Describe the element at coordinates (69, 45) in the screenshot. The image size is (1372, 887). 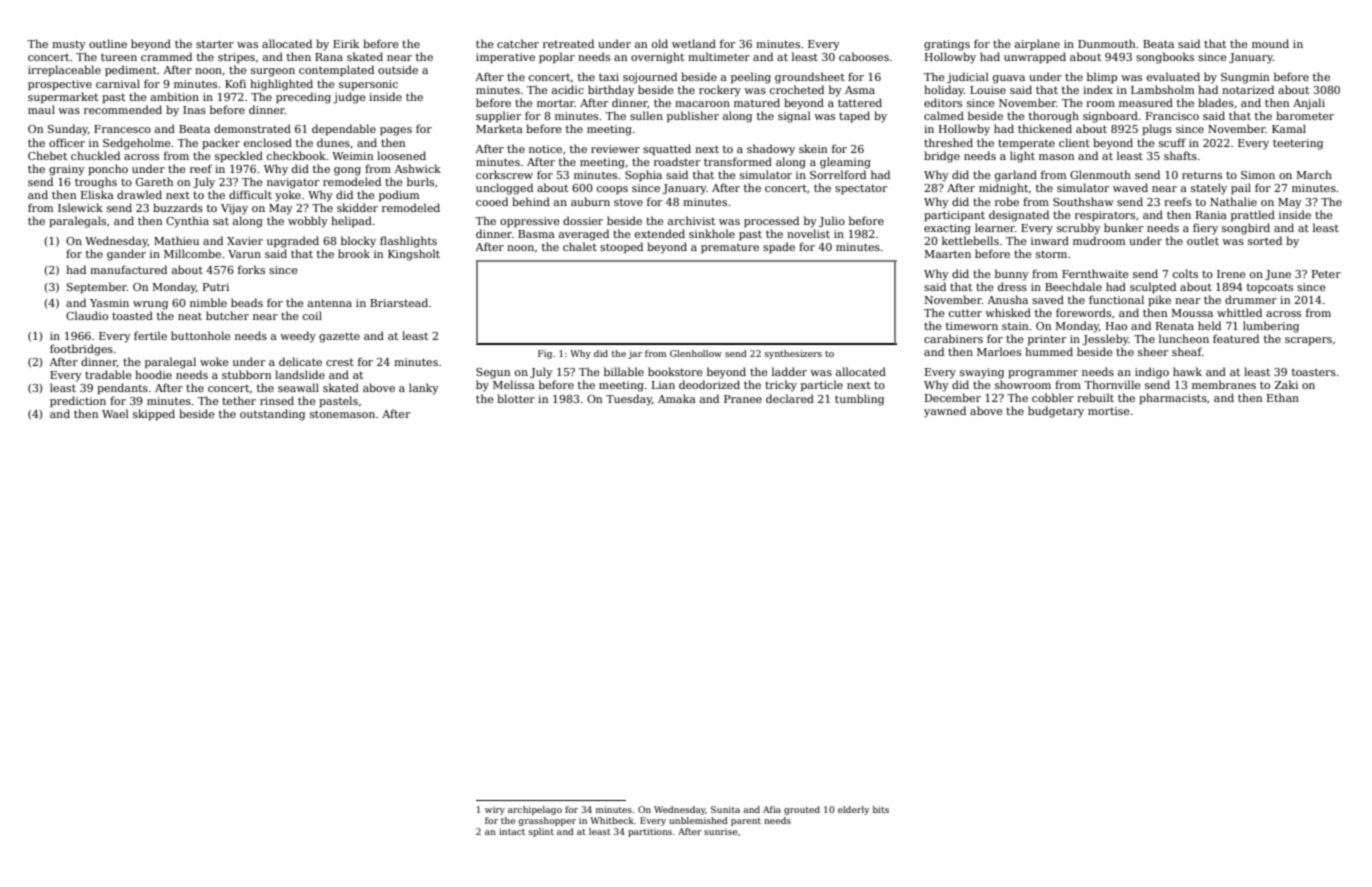
I see `musty` at that location.
